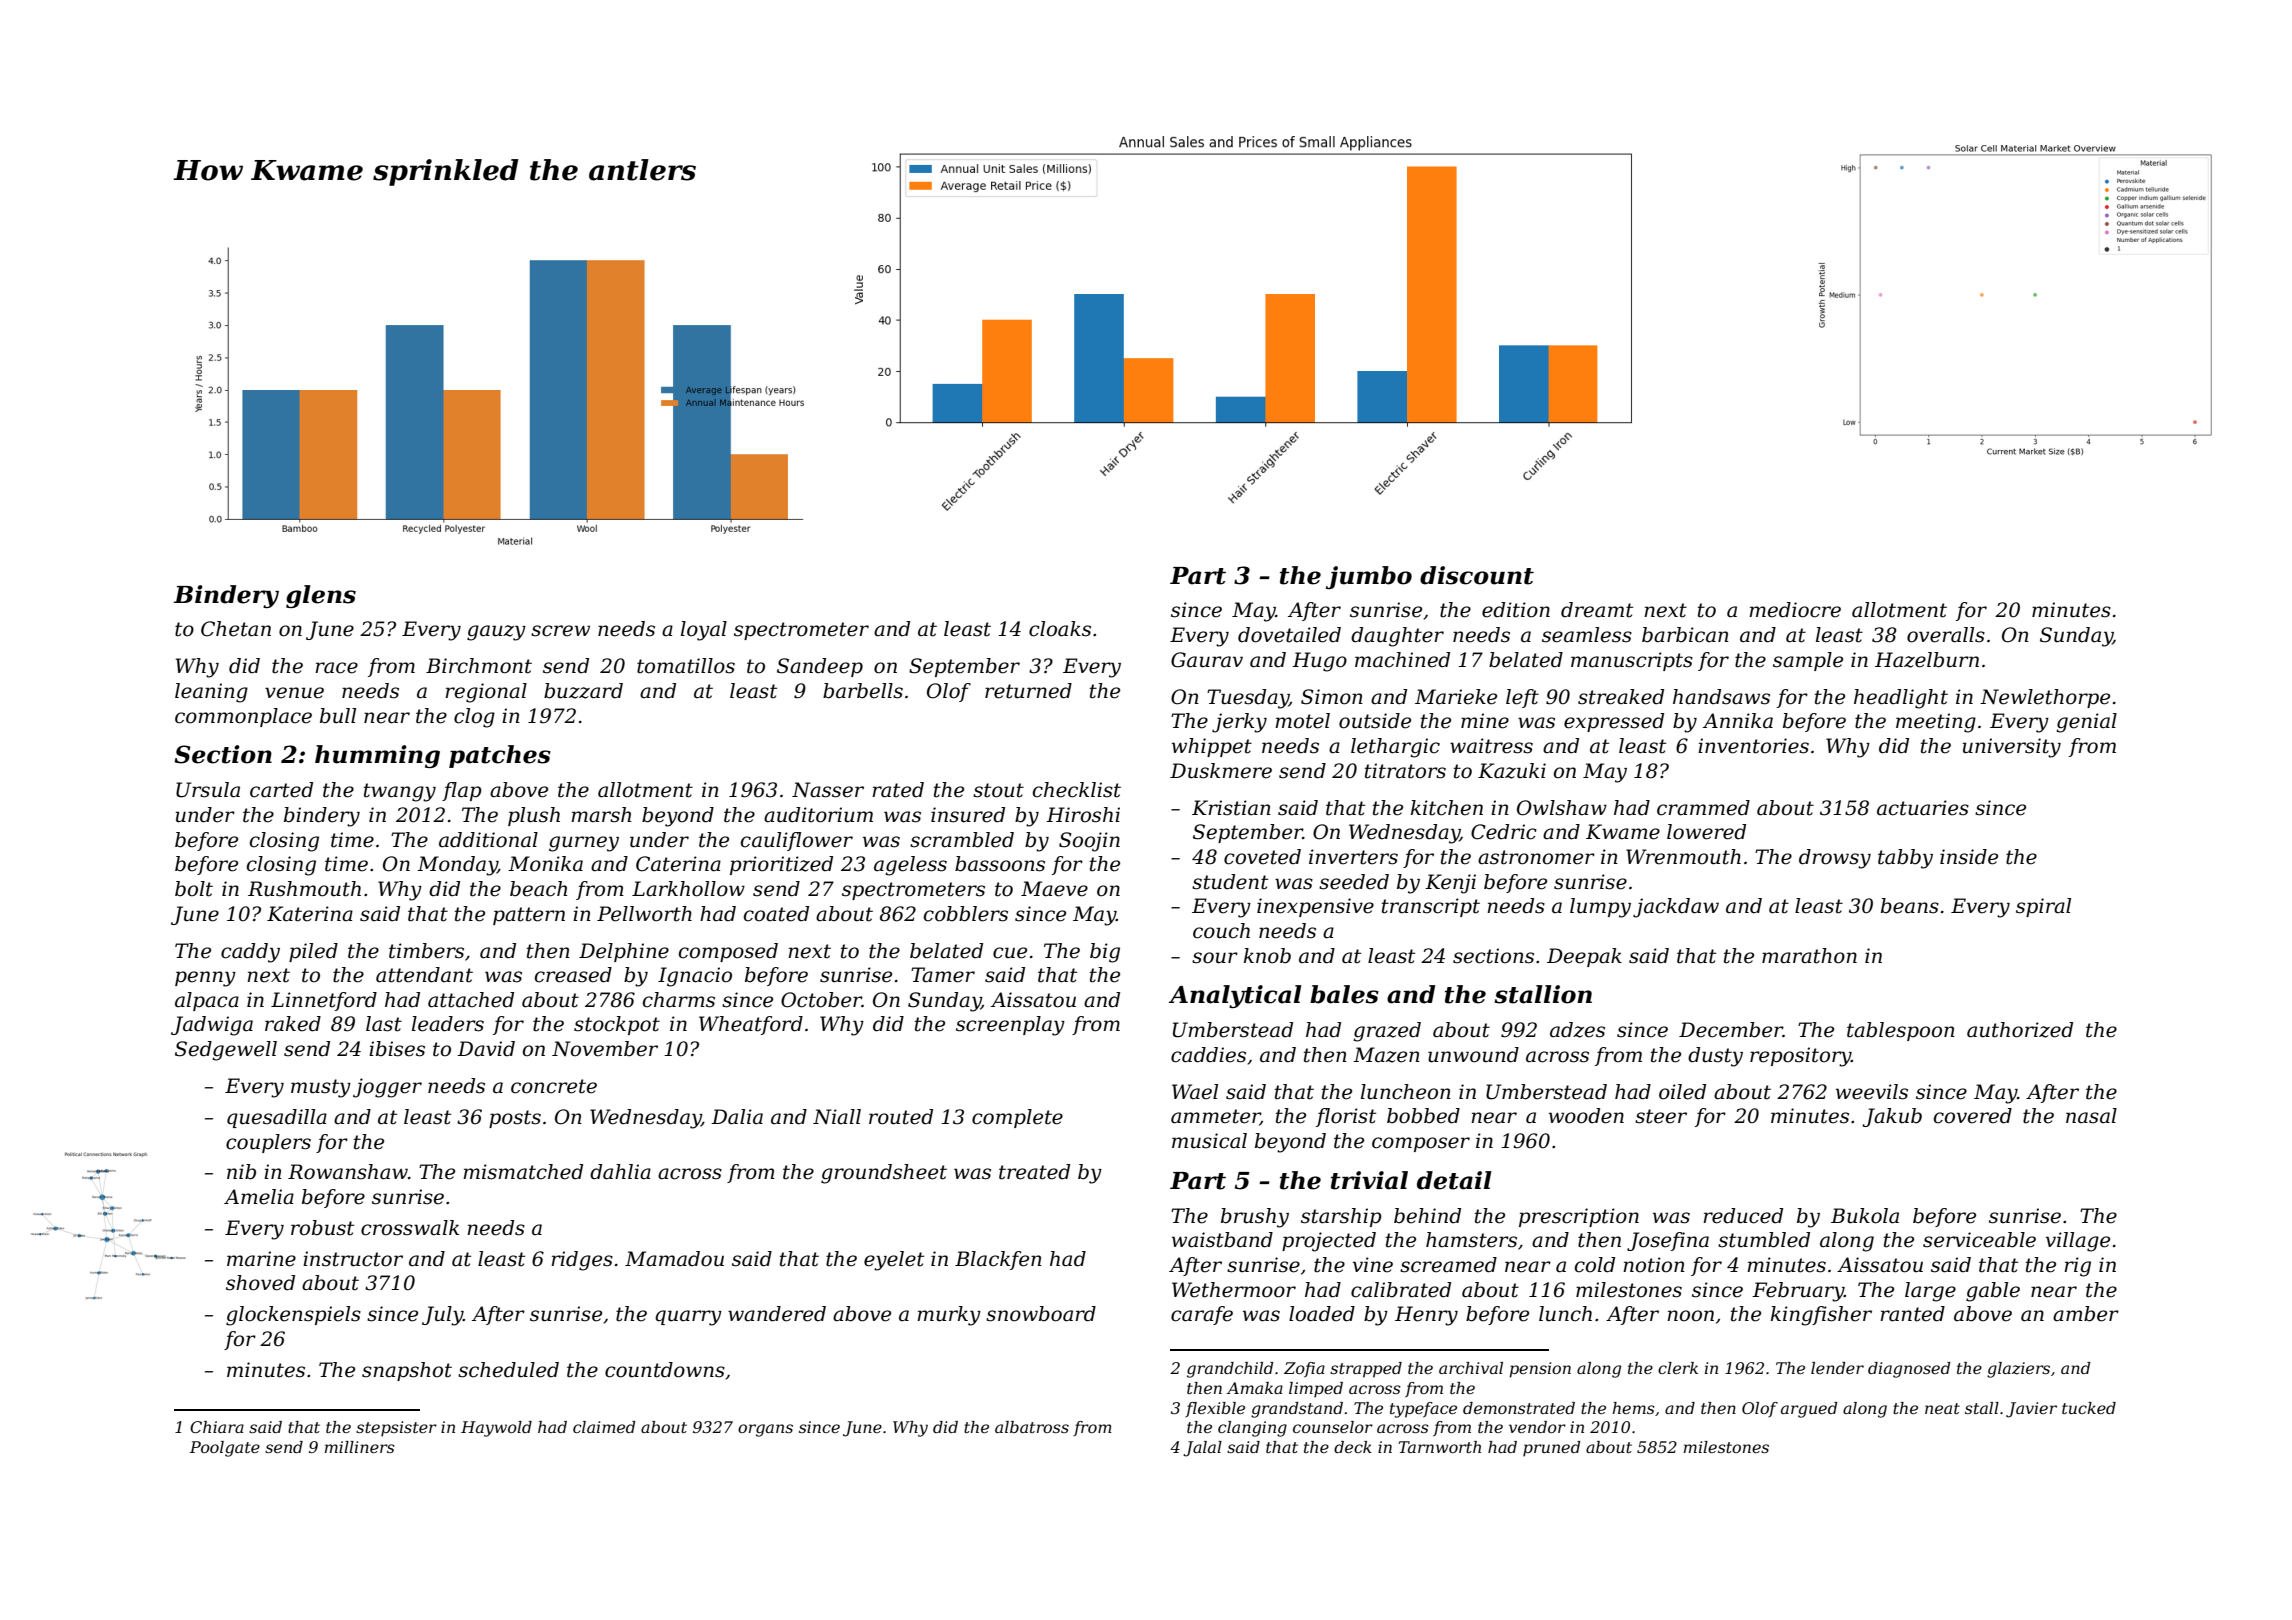  What do you see at coordinates (243, 717) in the screenshot?
I see `commonplace` at bounding box center [243, 717].
